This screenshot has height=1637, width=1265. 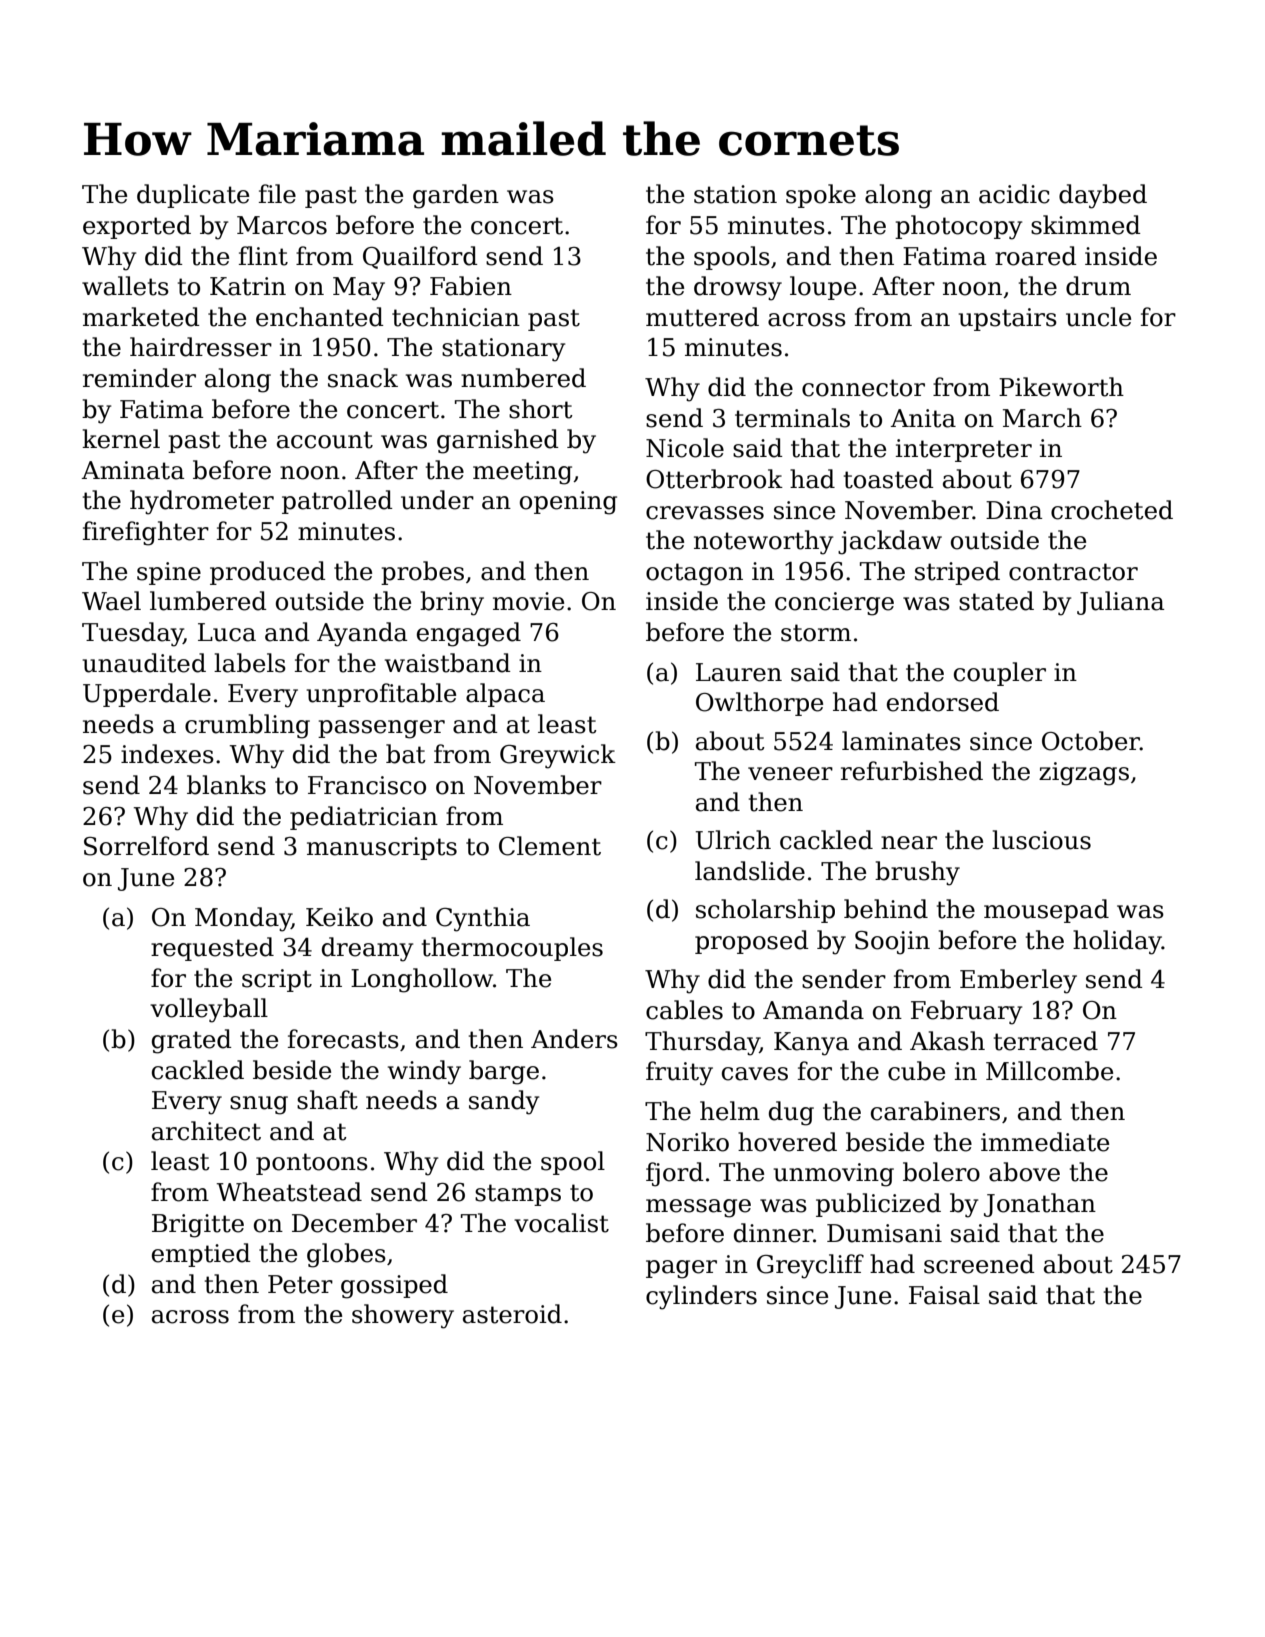 What do you see at coordinates (277, 194) in the screenshot?
I see `file` at bounding box center [277, 194].
